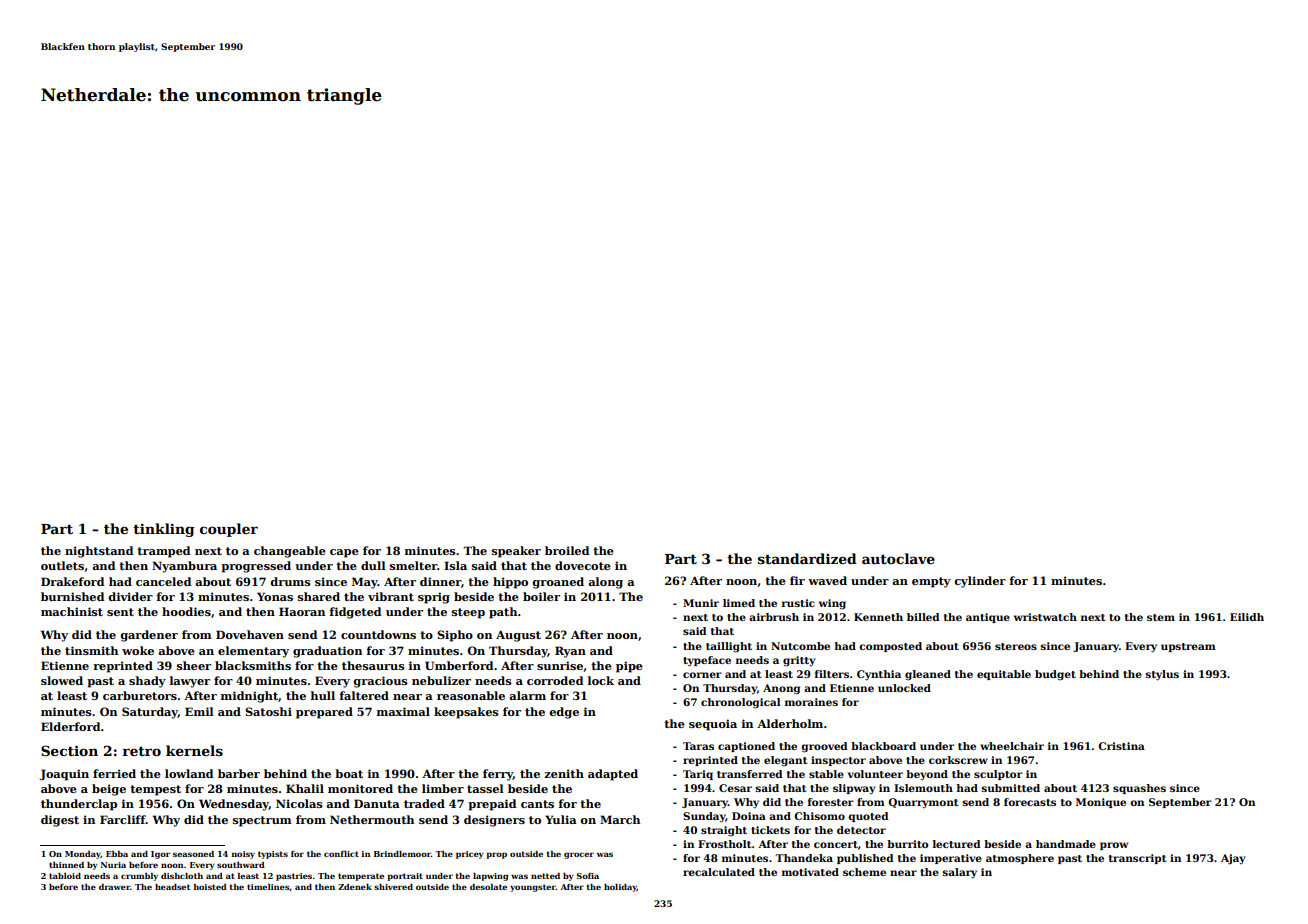  I want to click on crumbly, so click(139, 877).
